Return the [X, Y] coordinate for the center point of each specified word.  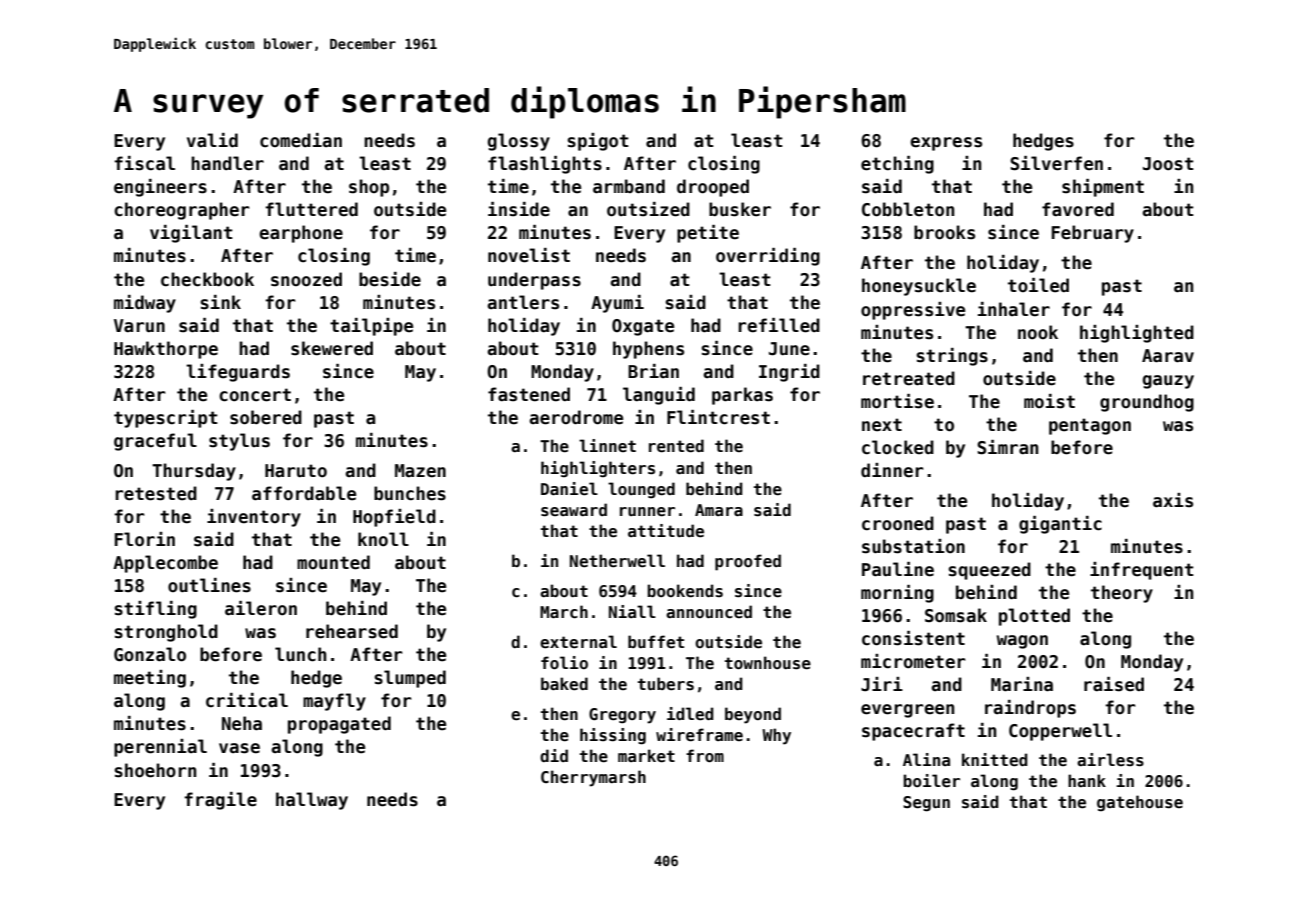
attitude [666, 531]
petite [708, 234]
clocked [898, 447]
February [1093, 234]
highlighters [598, 469]
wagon [1022, 642]
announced [709, 612]
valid [212, 140]
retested [156, 493]
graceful [155, 442]
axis [1173, 500]
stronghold [166, 633]
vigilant [191, 234]
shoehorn [155, 770]
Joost [1168, 164]
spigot [598, 142]
